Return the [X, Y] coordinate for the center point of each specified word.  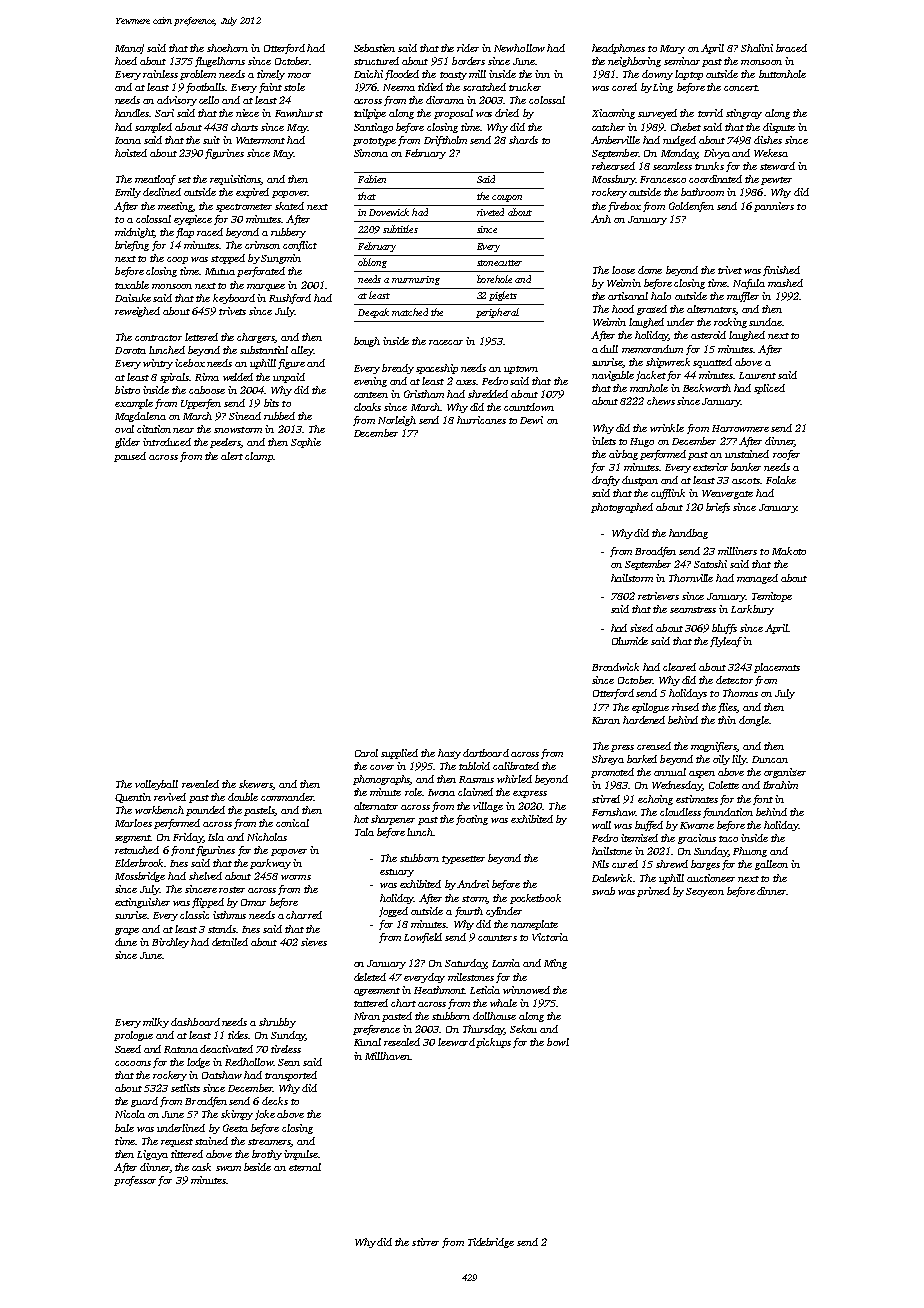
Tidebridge [491, 1243]
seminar [682, 61]
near [183, 430]
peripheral [497, 313]
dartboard [486, 753]
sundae [765, 322]
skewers [256, 785]
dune [126, 942]
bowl [558, 1042]
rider [468, 48]
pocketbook [535, 899]
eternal [305, 1167]
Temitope [772, 597]
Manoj [129, 49]
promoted [612, 773]
